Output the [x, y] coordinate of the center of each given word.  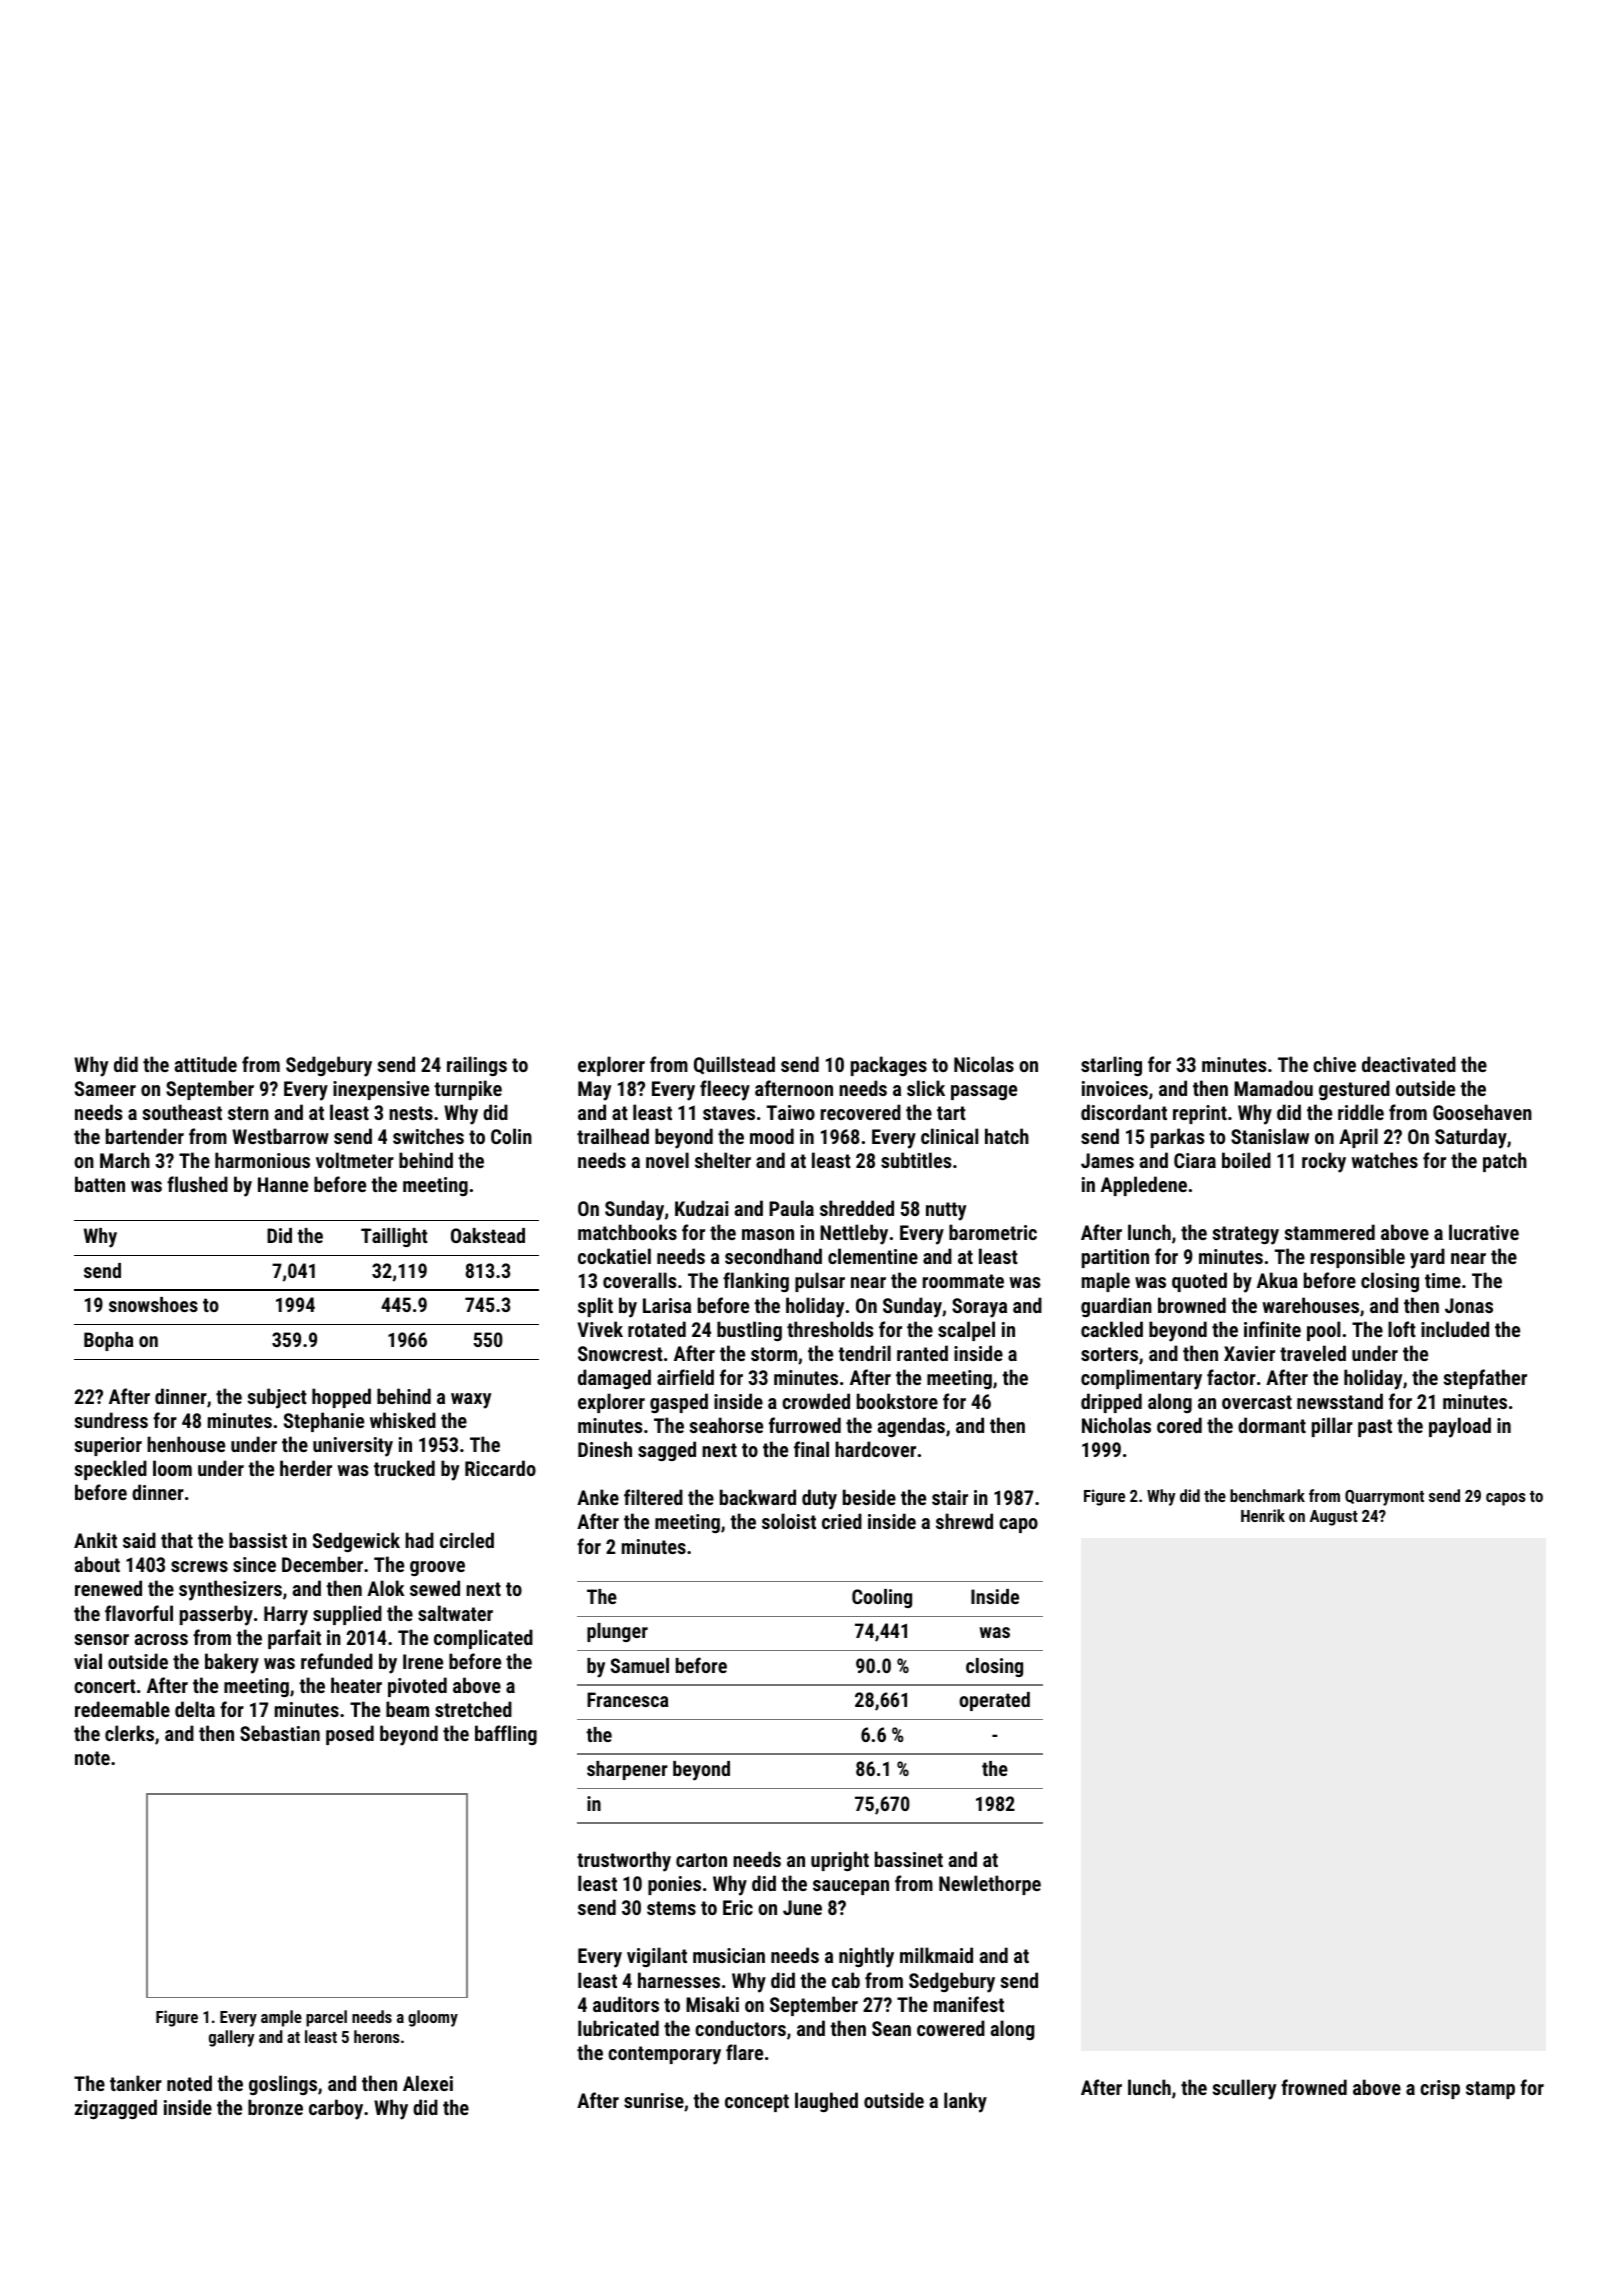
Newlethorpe [990, 1885]
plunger [617, 1632]
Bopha [109, 1341]
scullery [1244, 2089]
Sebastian [280, 1733]
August [1334, 1518]
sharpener [627, 1770]
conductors [740, 2028]
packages [889, 1066]
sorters [1109, 1354]
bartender [145, 1136]
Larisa [667, 1305]
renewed [108, 1588]
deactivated [1409, 1064]
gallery [231, 2038]
